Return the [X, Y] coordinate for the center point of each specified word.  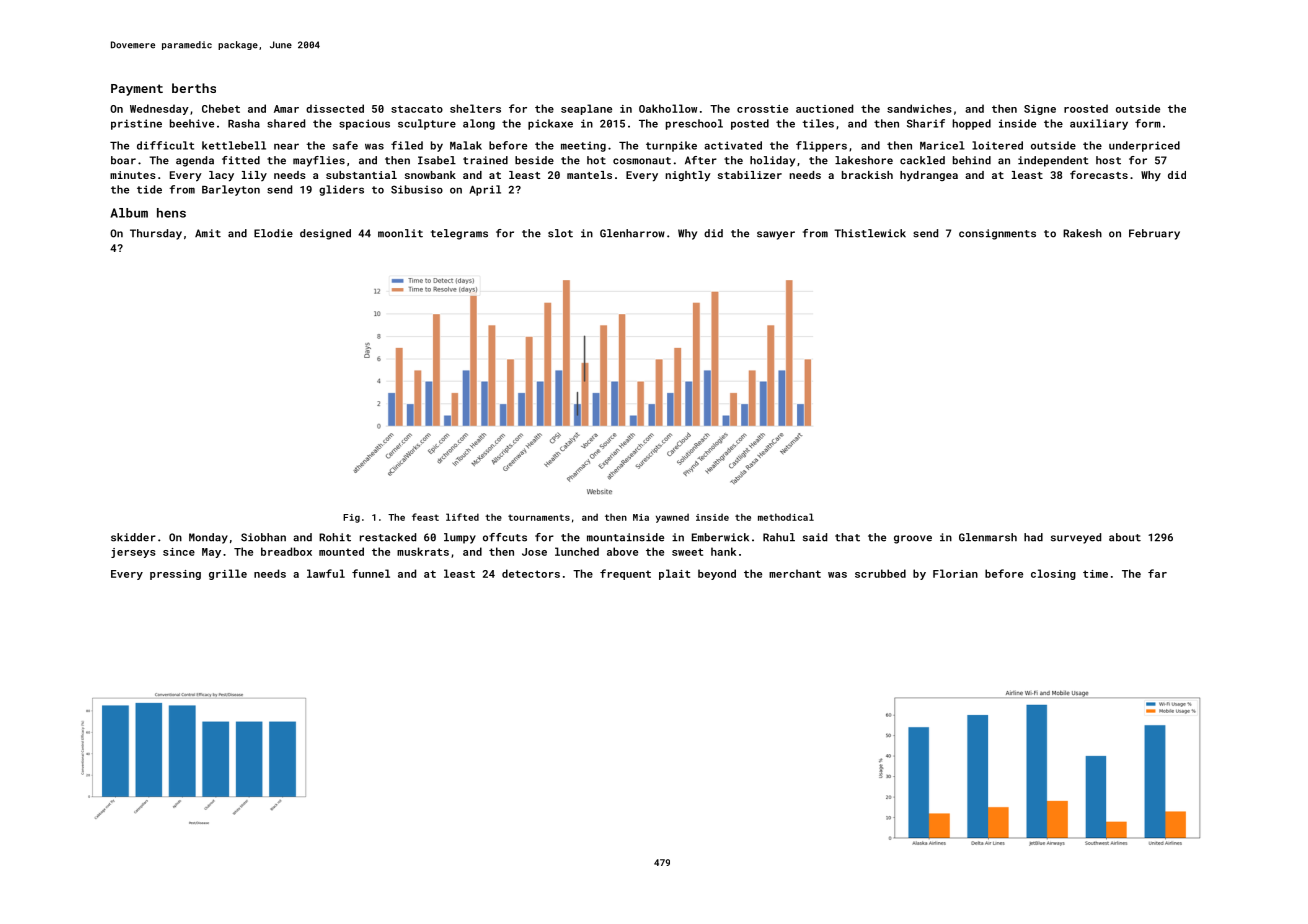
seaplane [586, 109]
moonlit [400, 233]
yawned [672, 518]
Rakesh [1082, 233]
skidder [133, 537]
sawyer [776, 235]
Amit [208, 233]
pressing [175, 575]
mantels [589, 175]
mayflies [319, 161]
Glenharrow [632, 233]
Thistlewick [870, 233]
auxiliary [1099, 124]
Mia [641, 517]
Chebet [221, 108]
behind [972, 160]
